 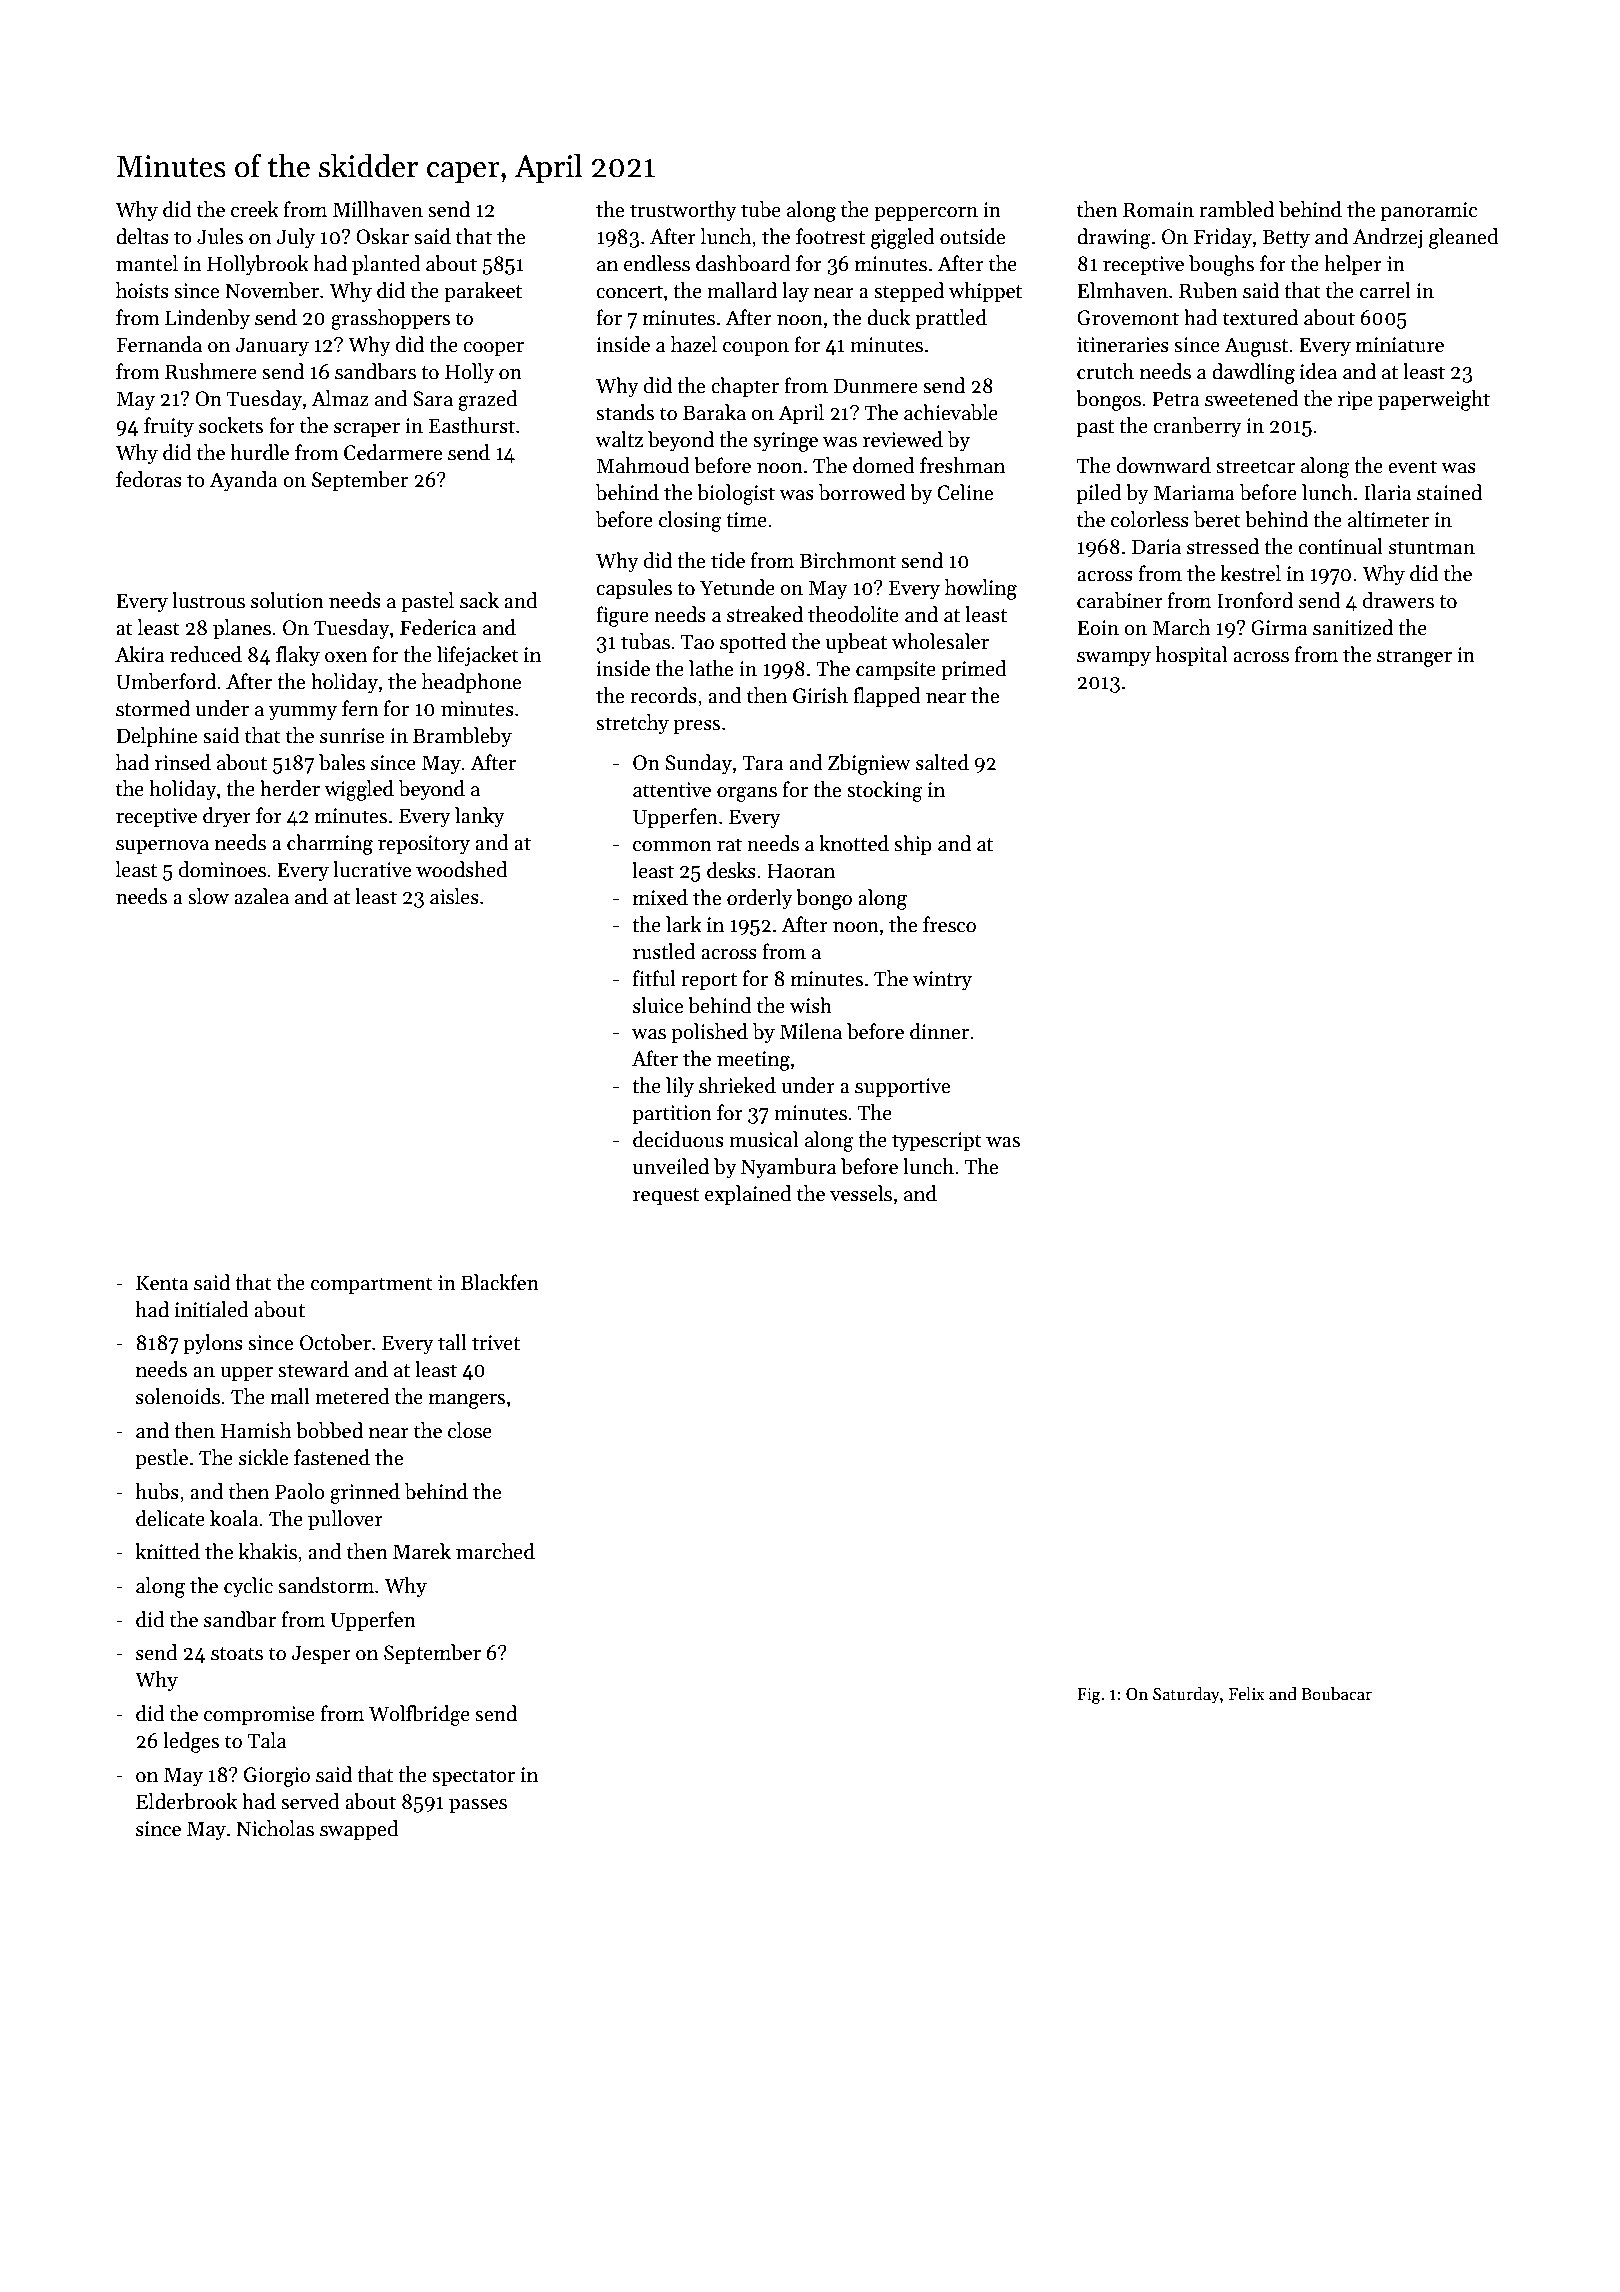 What do you see at coordinates (1414, 658) in the screenshot?
I see `stranger` at bounding box center [1414, 658].
